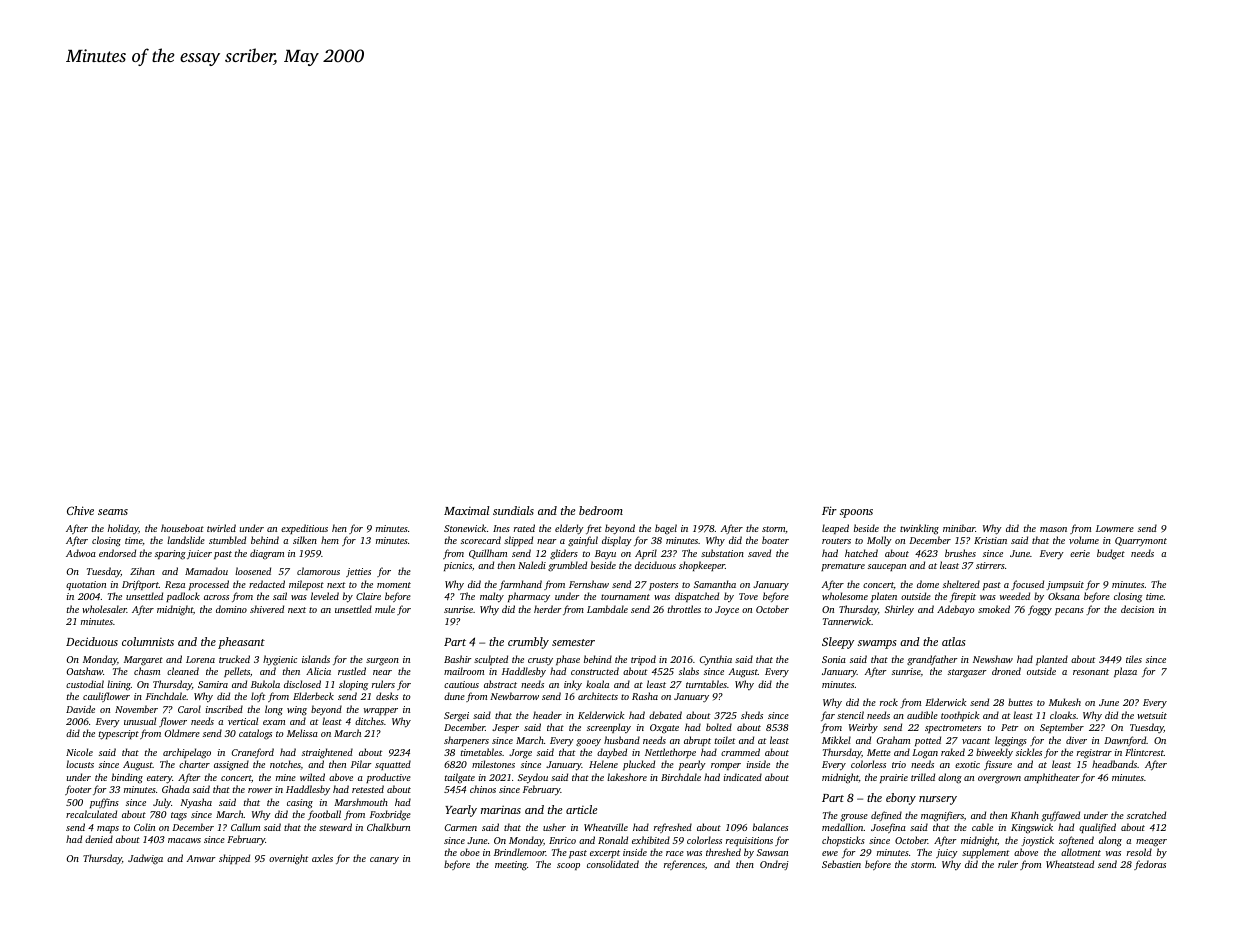 This image has width=1233, height=952. What do you see at coordinates (113, 512) in the image?
I see `seams` at bounding box center [113, 512].
